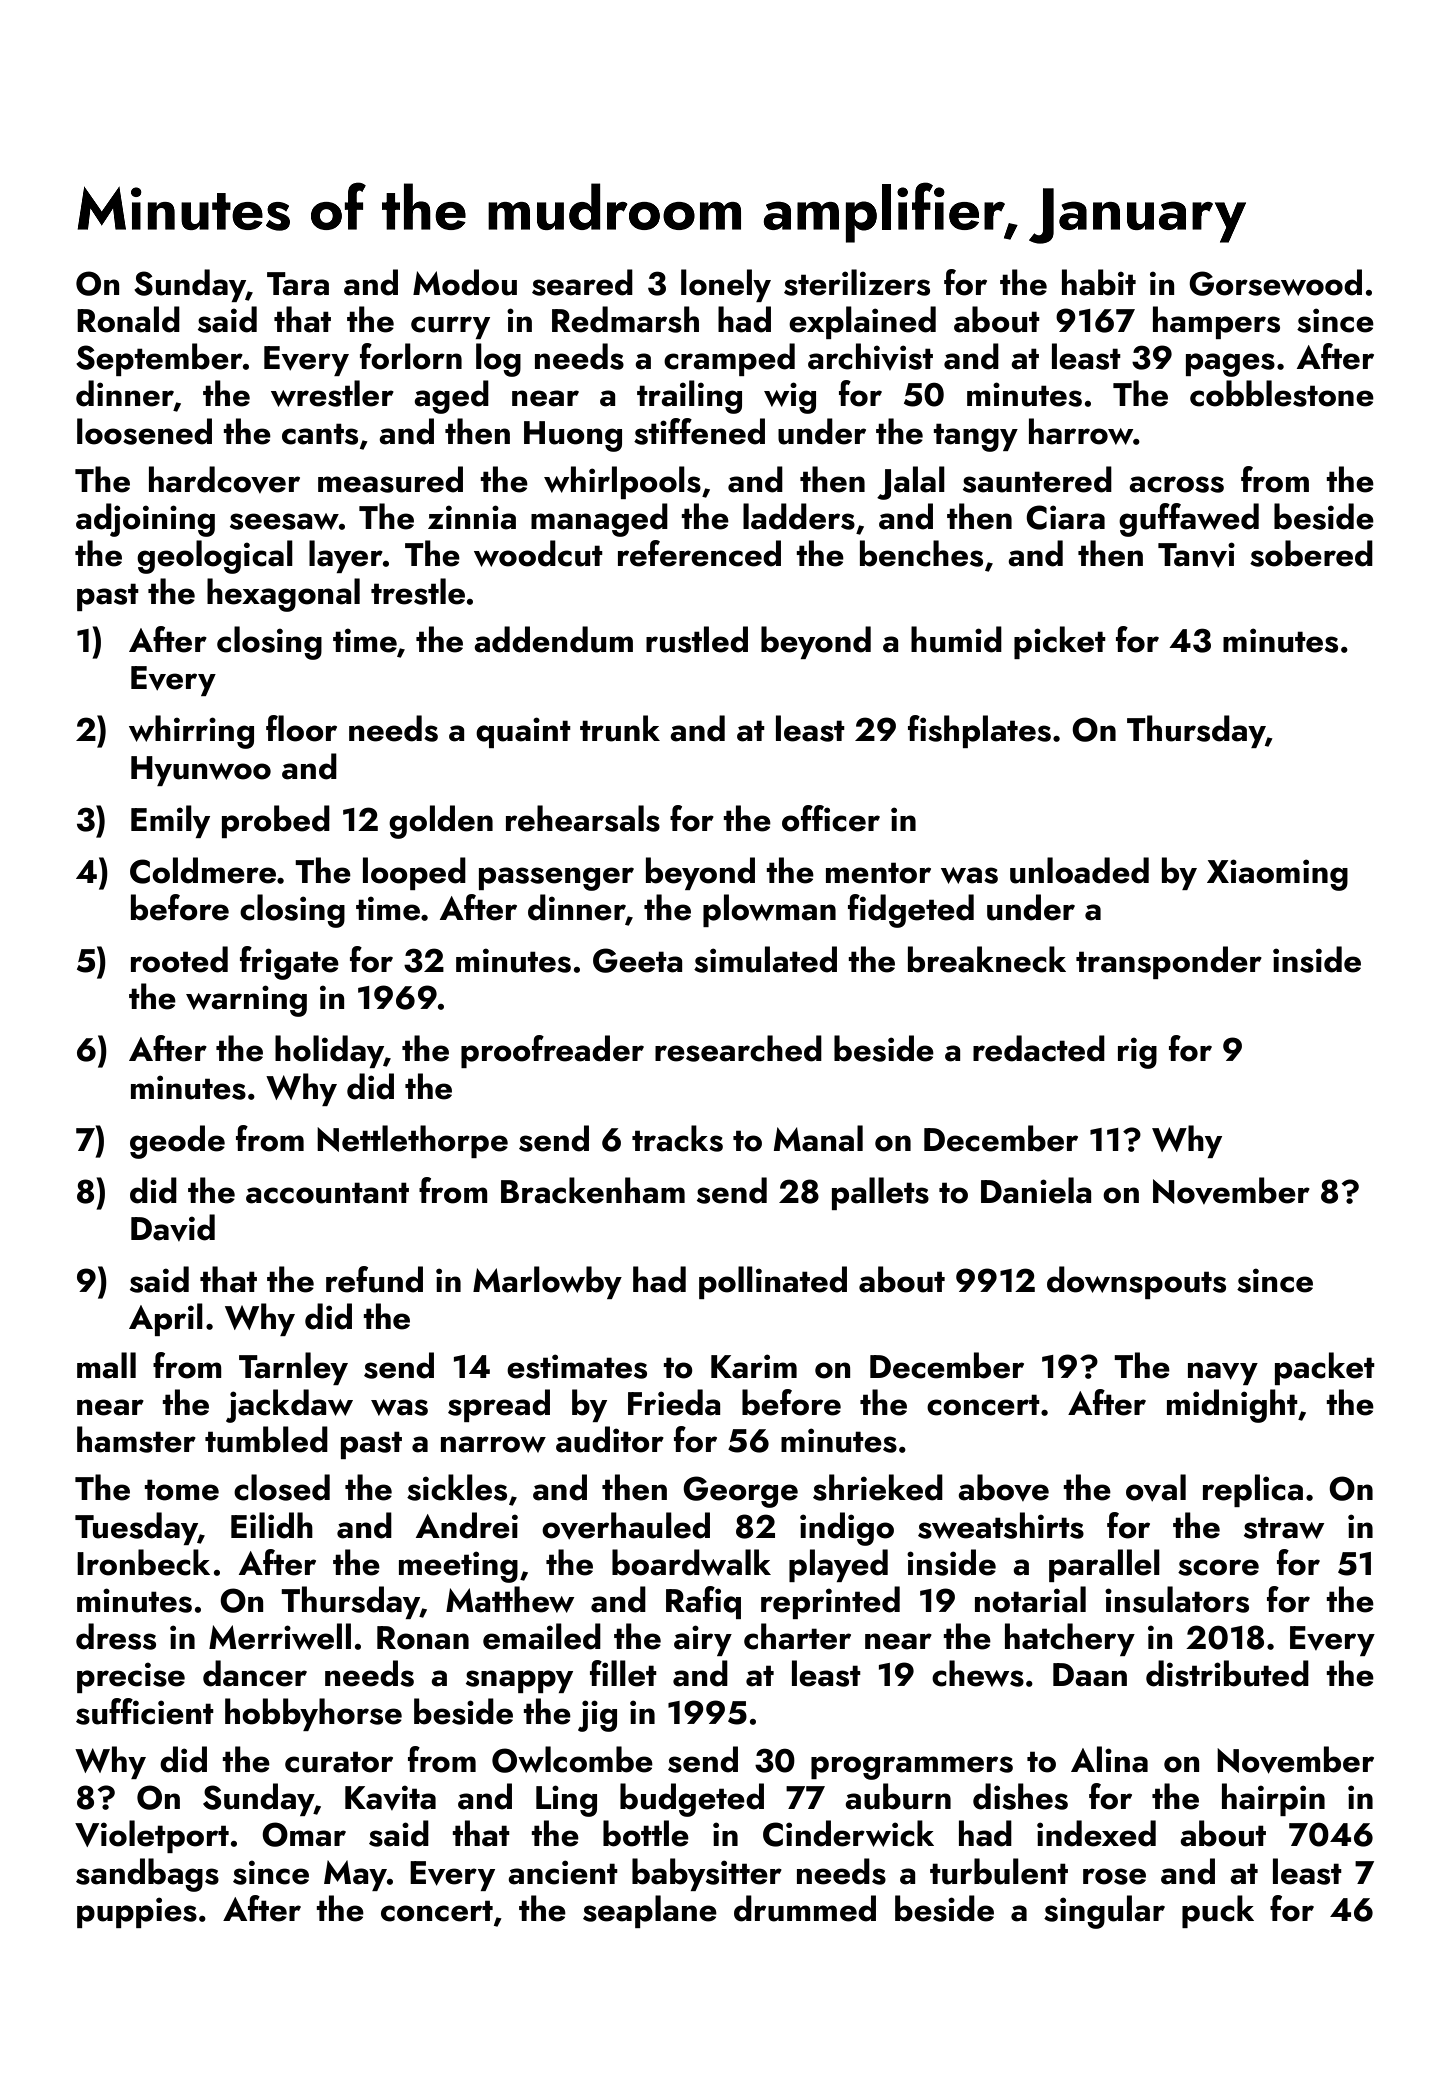 This screenshot has width=1450, height=2100. Describe the element at coordinates (1218, 1911) in the screenshot. I see `puck` at that location.
